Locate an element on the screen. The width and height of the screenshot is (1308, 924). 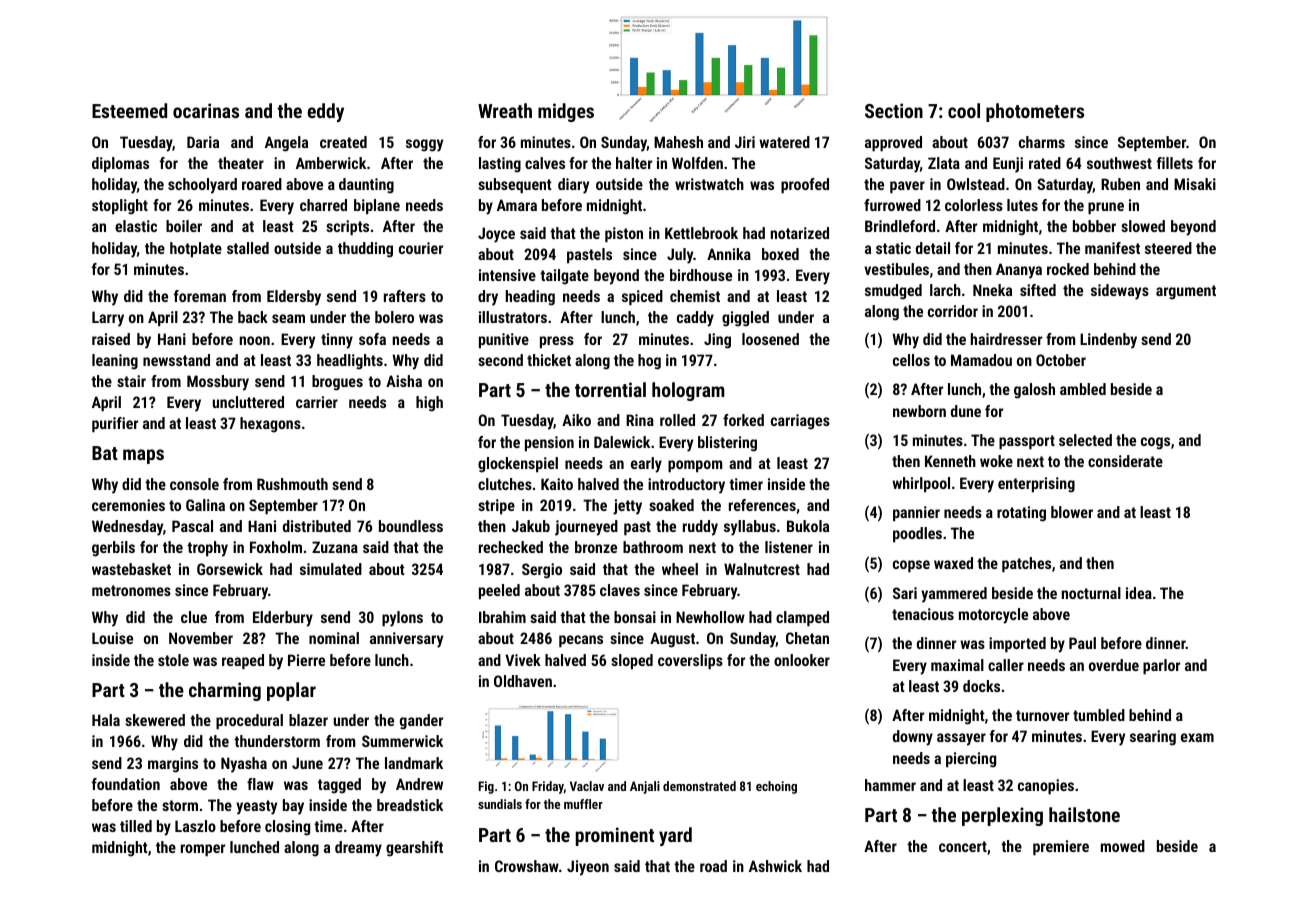
stair is located at coordinates (131, 381).
